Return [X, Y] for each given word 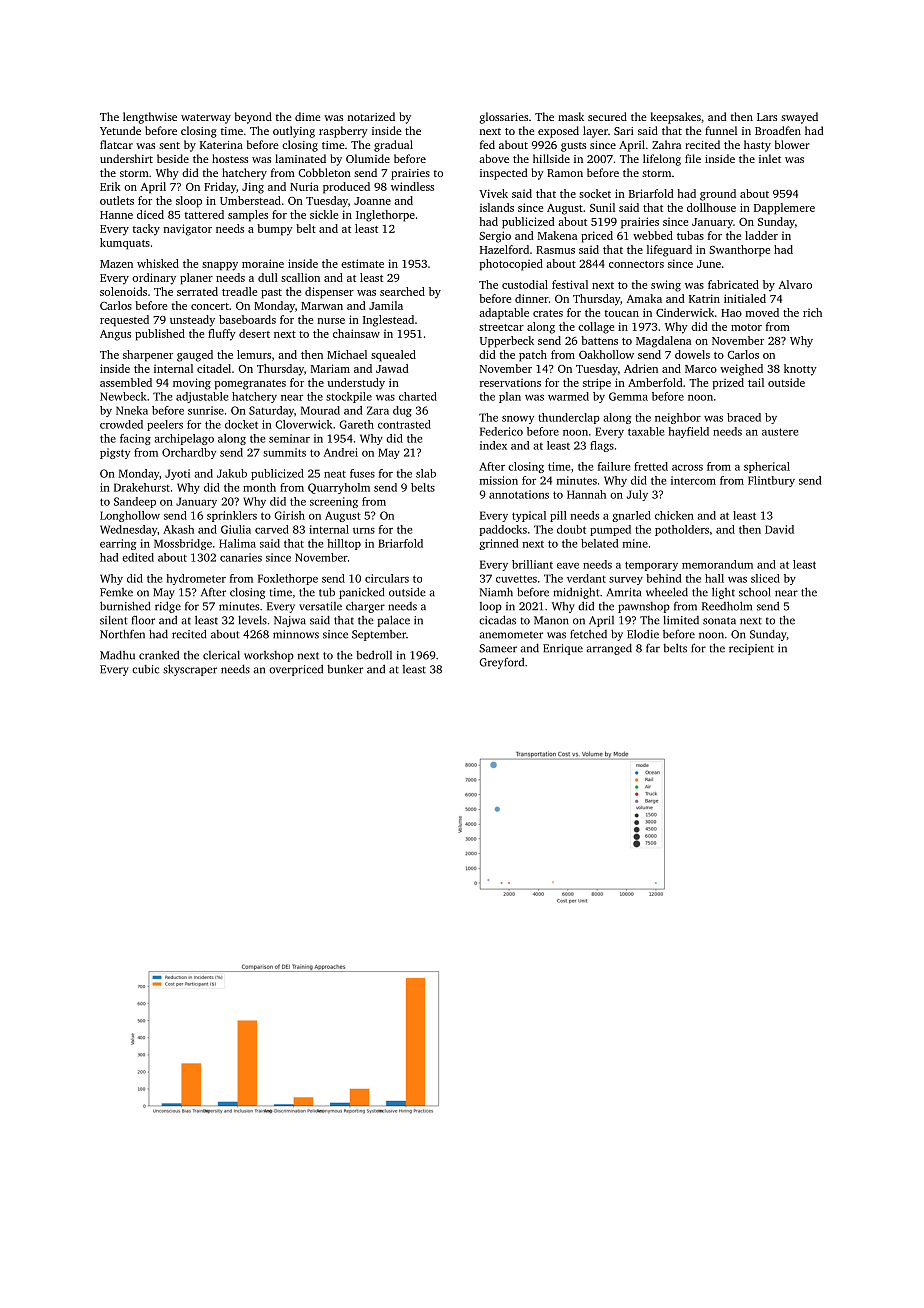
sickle [324, 214]
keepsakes [676, 118]
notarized [371, 116]
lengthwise [150, 118]
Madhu [117, 655]
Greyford [501, 663]
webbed [653, 235]
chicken [674, 515]
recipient [751, 649]
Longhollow [130, 516]
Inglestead [388, 321]
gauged [195, 356]
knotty [800, 370]
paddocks [503, 530]
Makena [557, 235]
